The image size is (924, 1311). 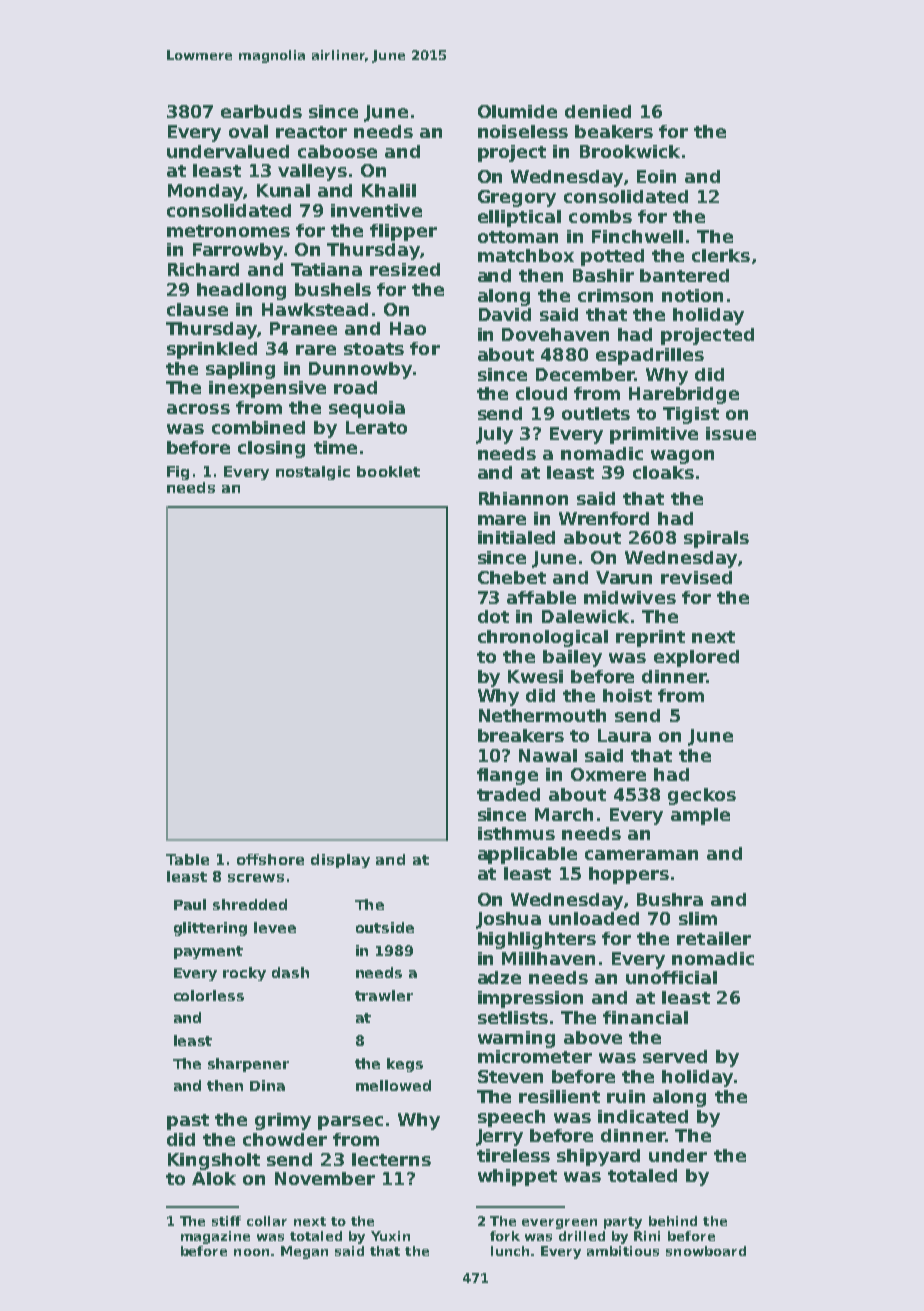 What do you see at coordinates (510, 1251) in the document?
I see `lunch` at bounding box center [510, 1251].
